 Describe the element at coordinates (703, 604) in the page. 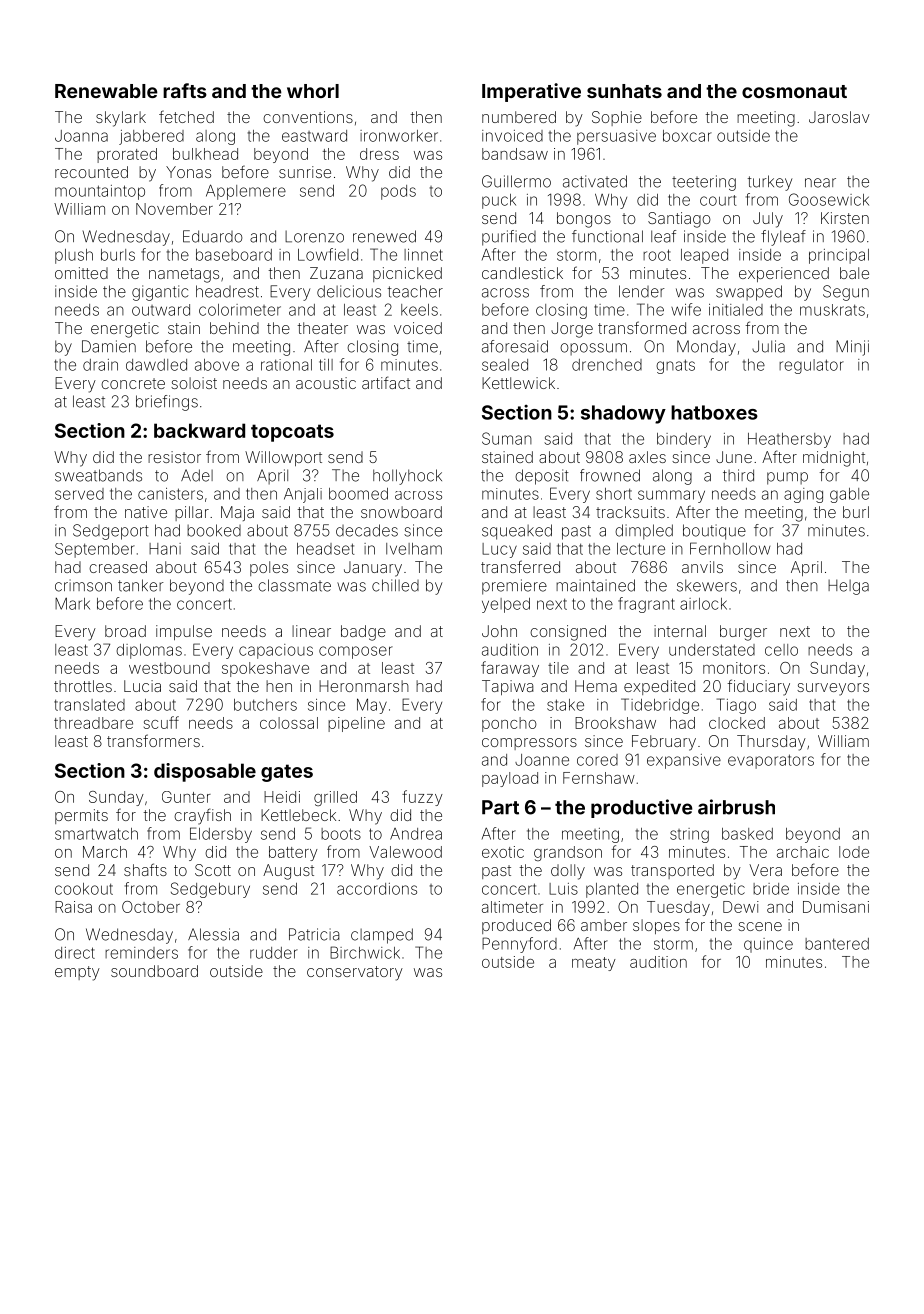

I see `airlock` at that location.
